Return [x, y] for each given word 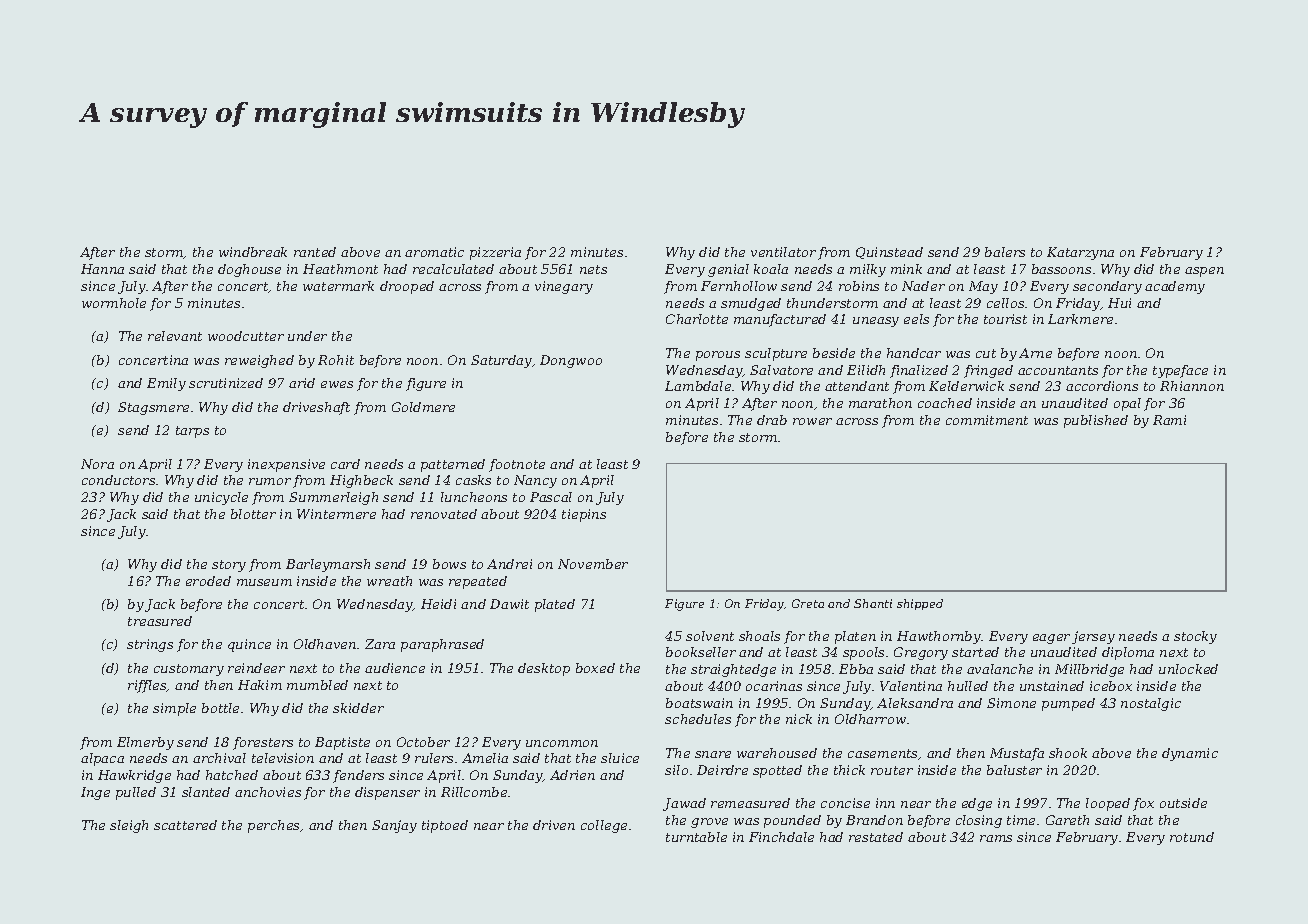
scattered [185, 825]
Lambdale [698, 386]
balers [1005, 252]
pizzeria [495, 253]
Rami [1169, 420]
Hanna [102, 269]
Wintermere [336, 514]
